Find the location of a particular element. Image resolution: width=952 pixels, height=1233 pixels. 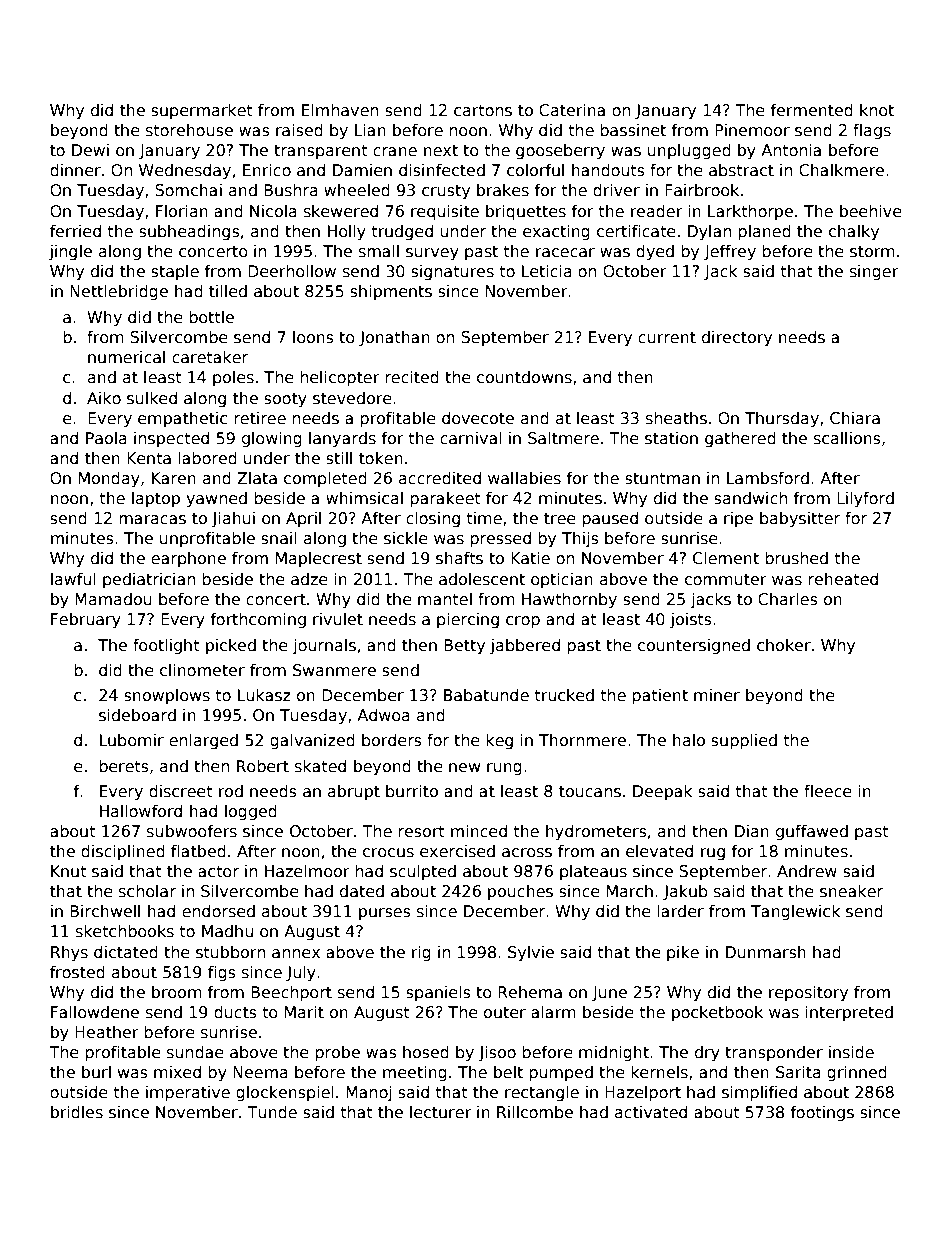

fleece is located at coordinates (828, 791).
